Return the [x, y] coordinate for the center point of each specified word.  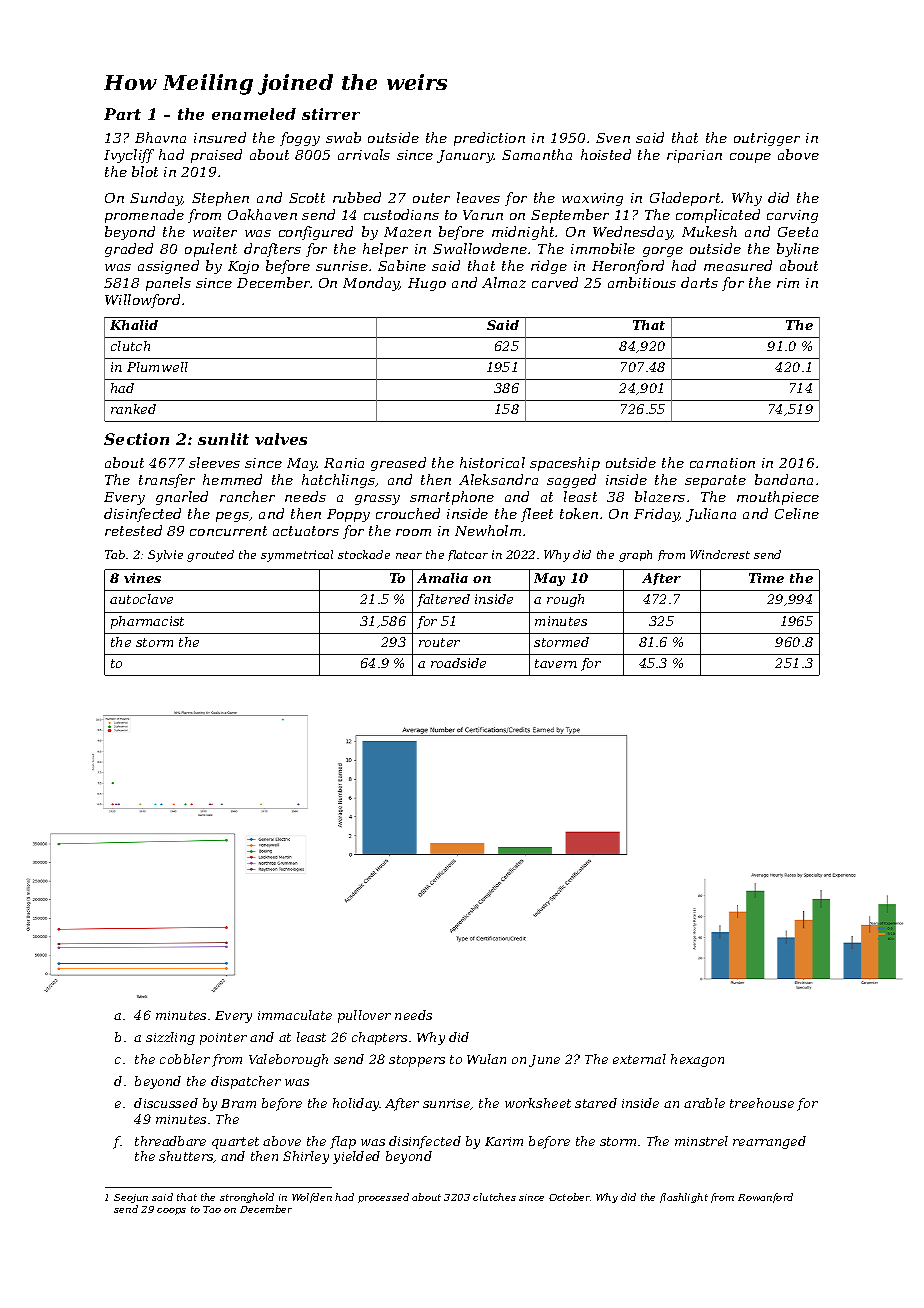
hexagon [697, 1060]
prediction [489, 139]
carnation [722, 463]
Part [122, 114]
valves [281, 439]
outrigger [767, 139]
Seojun [131, 1198]
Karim [504, 1141]
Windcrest [720, 554]
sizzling [170, 1038]
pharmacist [147, 622]
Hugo [427, 284]
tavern [556, 663]
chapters [379, 1038]
